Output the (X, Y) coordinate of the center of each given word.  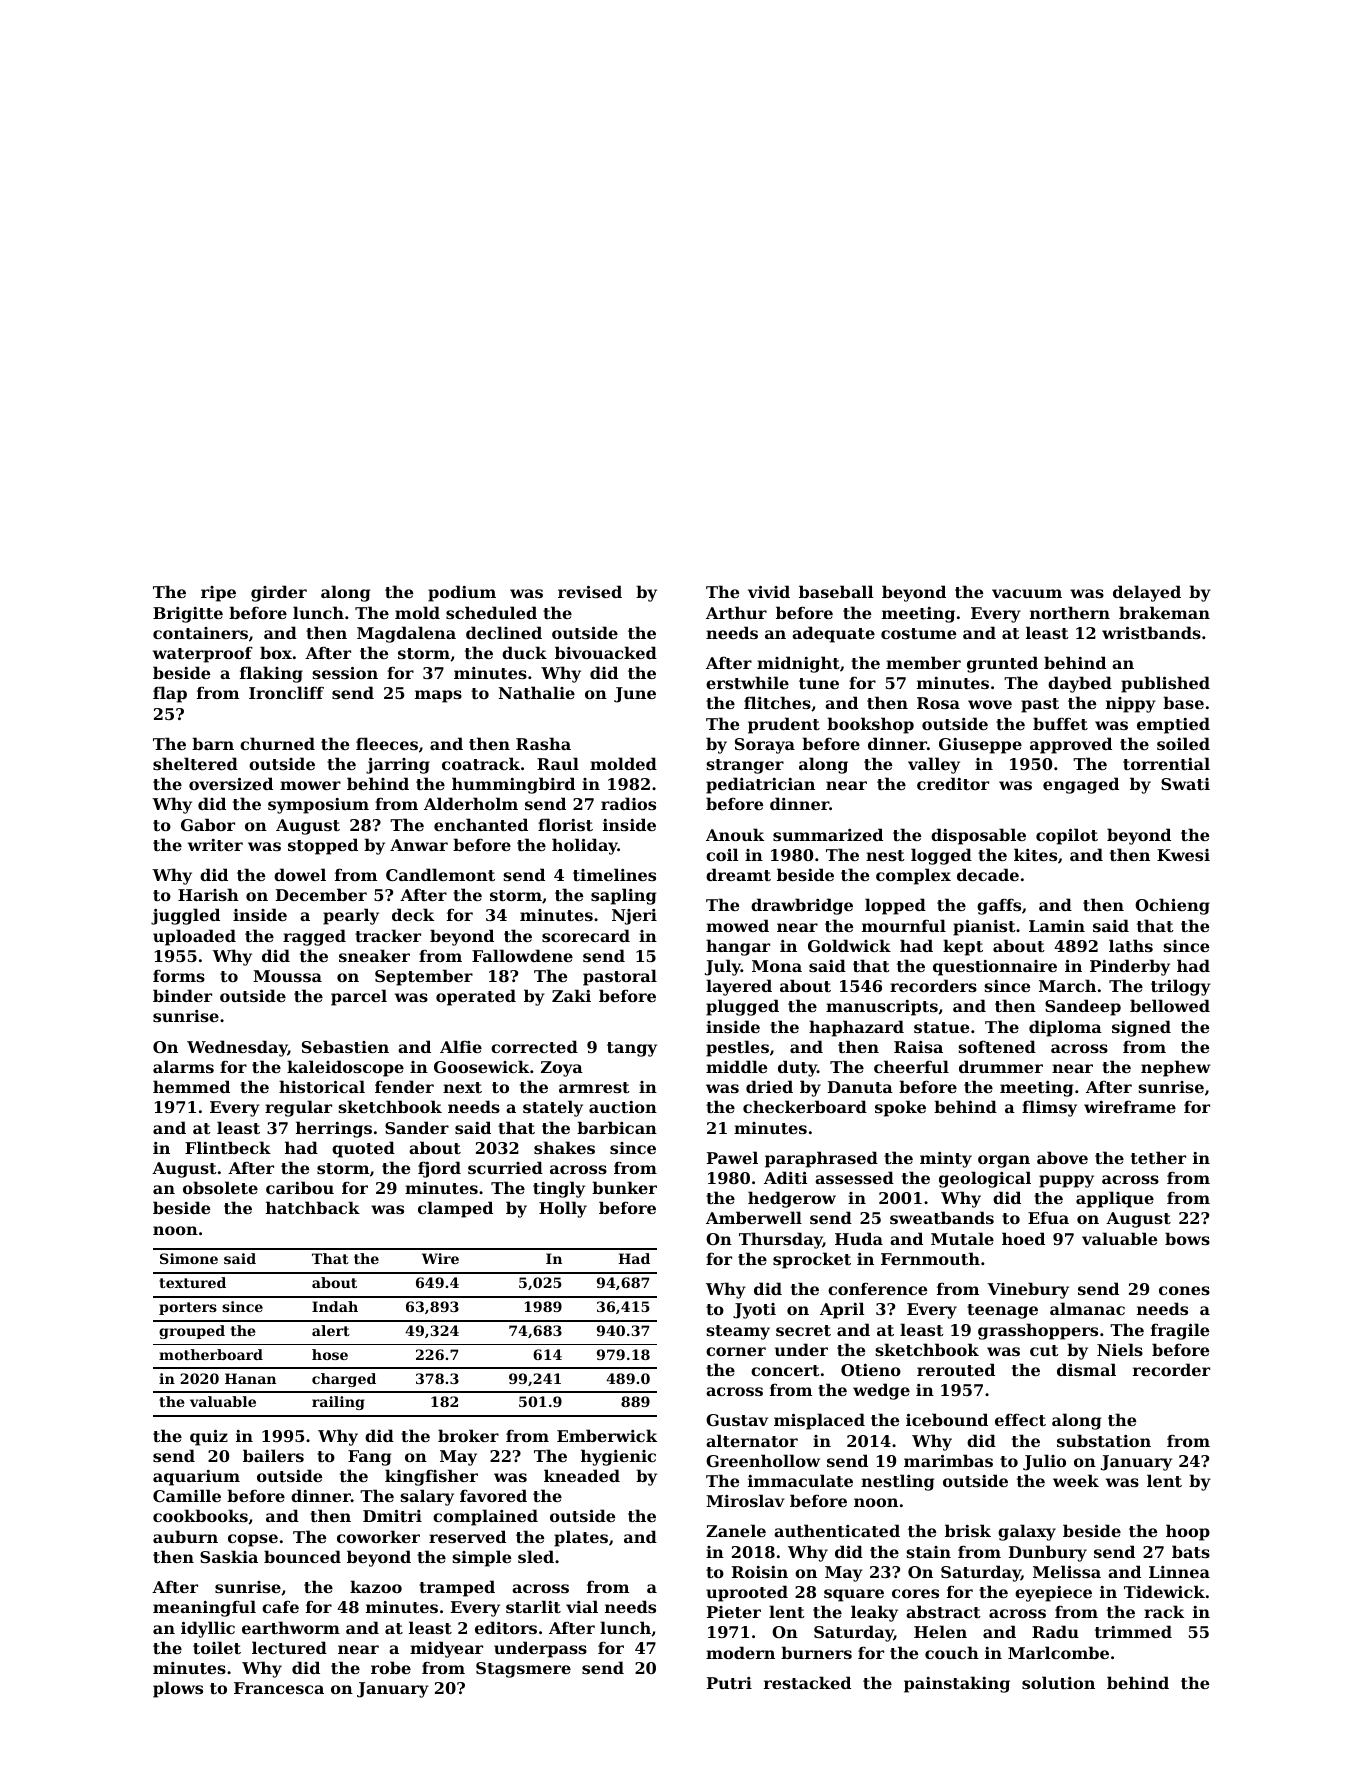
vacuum (1027, 593)
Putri (729, 1683)
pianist (984, 928)
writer (215, 845)
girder (279, 593)
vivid (769, 591)
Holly (563, 1209)
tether (1158, 1157)
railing (338, 1403)
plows (178, 1689)
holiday (585, 846)
